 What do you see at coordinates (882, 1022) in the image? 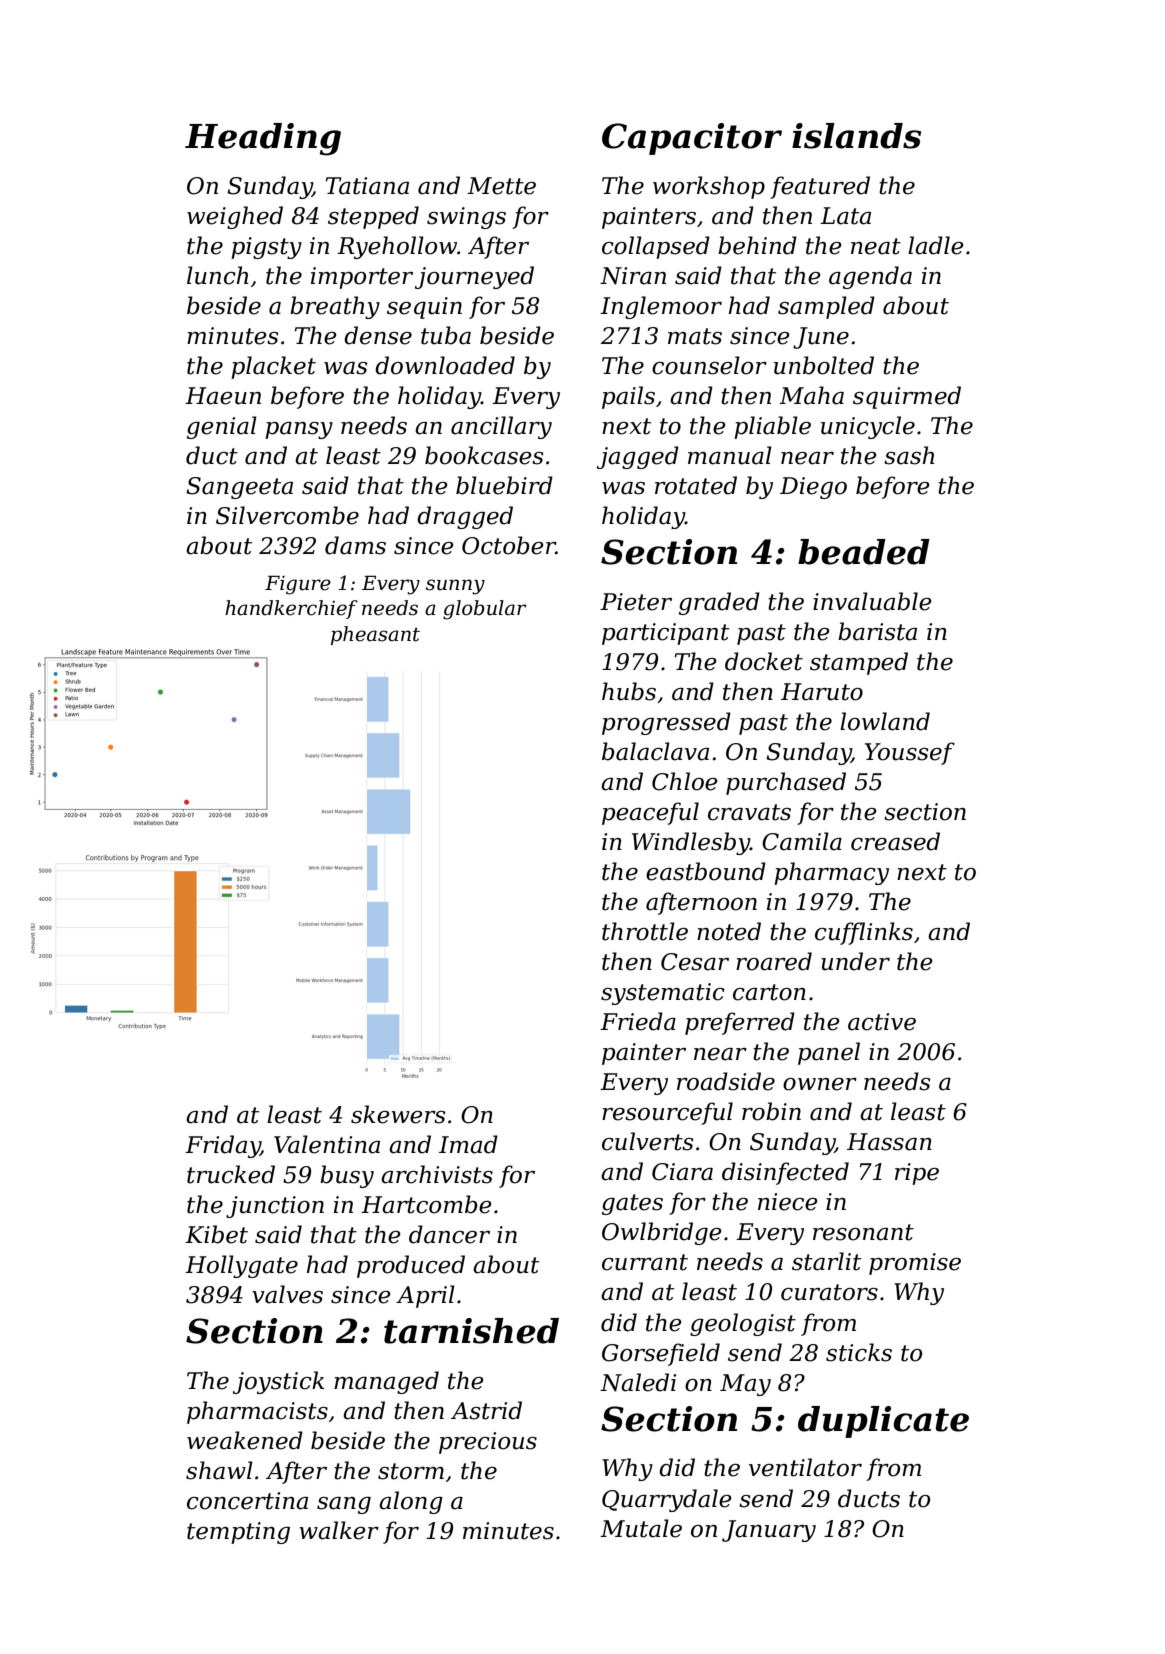
I see `active` at bounding box center [882, 1022].
